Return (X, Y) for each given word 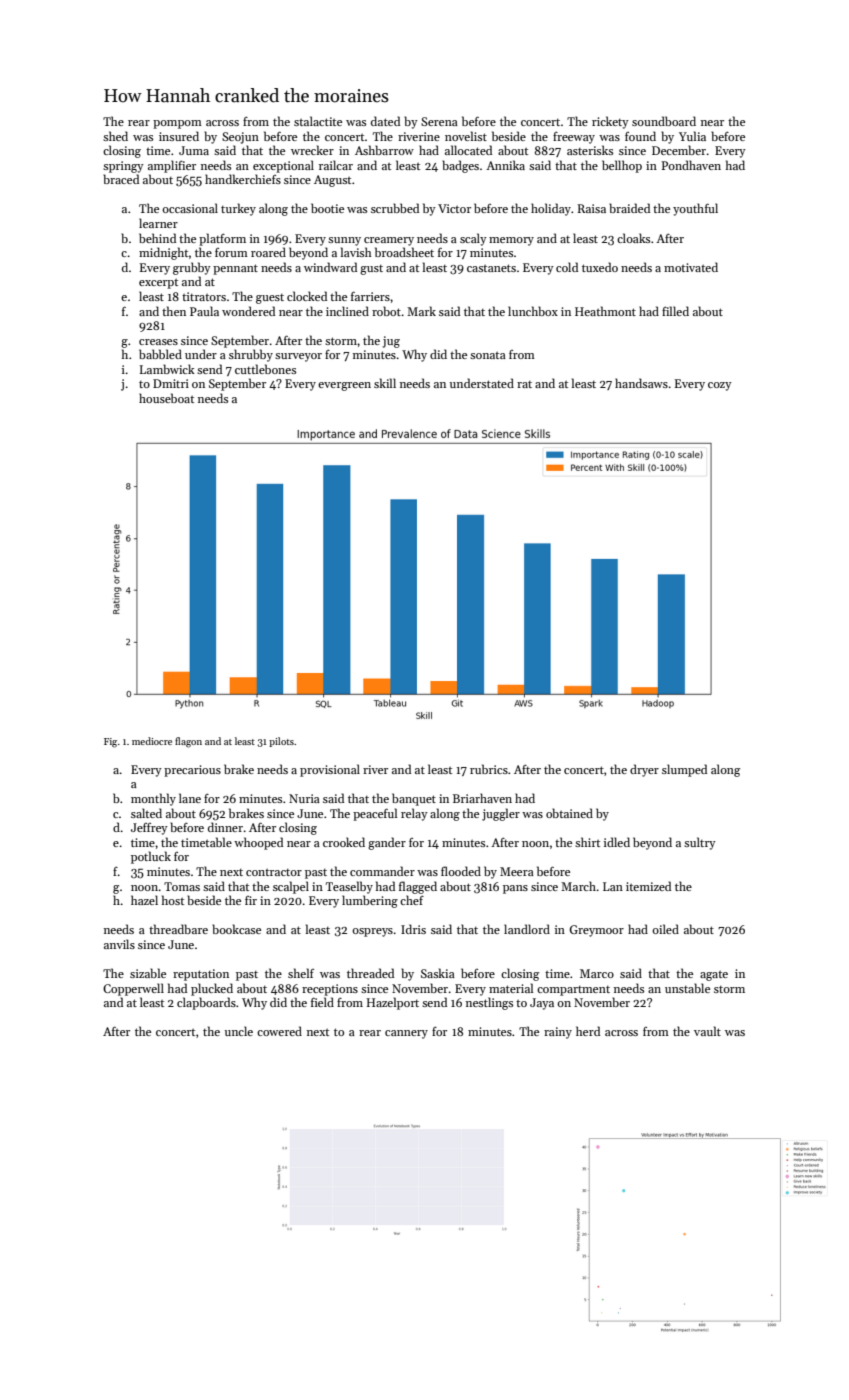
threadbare (178, 929)
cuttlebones (265, 369)
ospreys (372, 932)
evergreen (344, 386)
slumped (684, 770)
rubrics (489, 769)
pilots (281, 742)
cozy (720, 386)
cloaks (633, 238)
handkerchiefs (243, 179)
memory (511, 241)
